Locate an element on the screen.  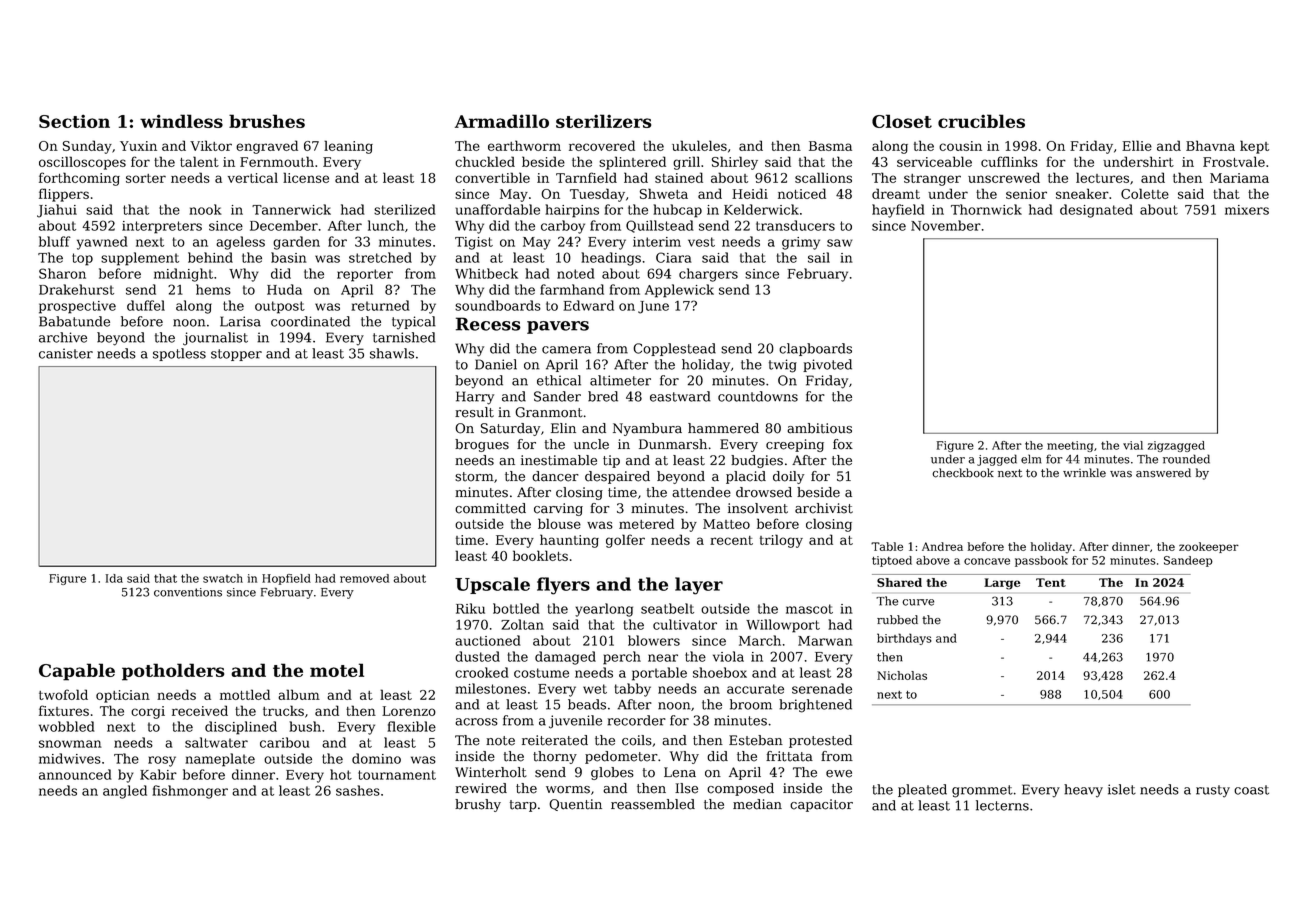
mixers is located at coordinates (1247, 210).
